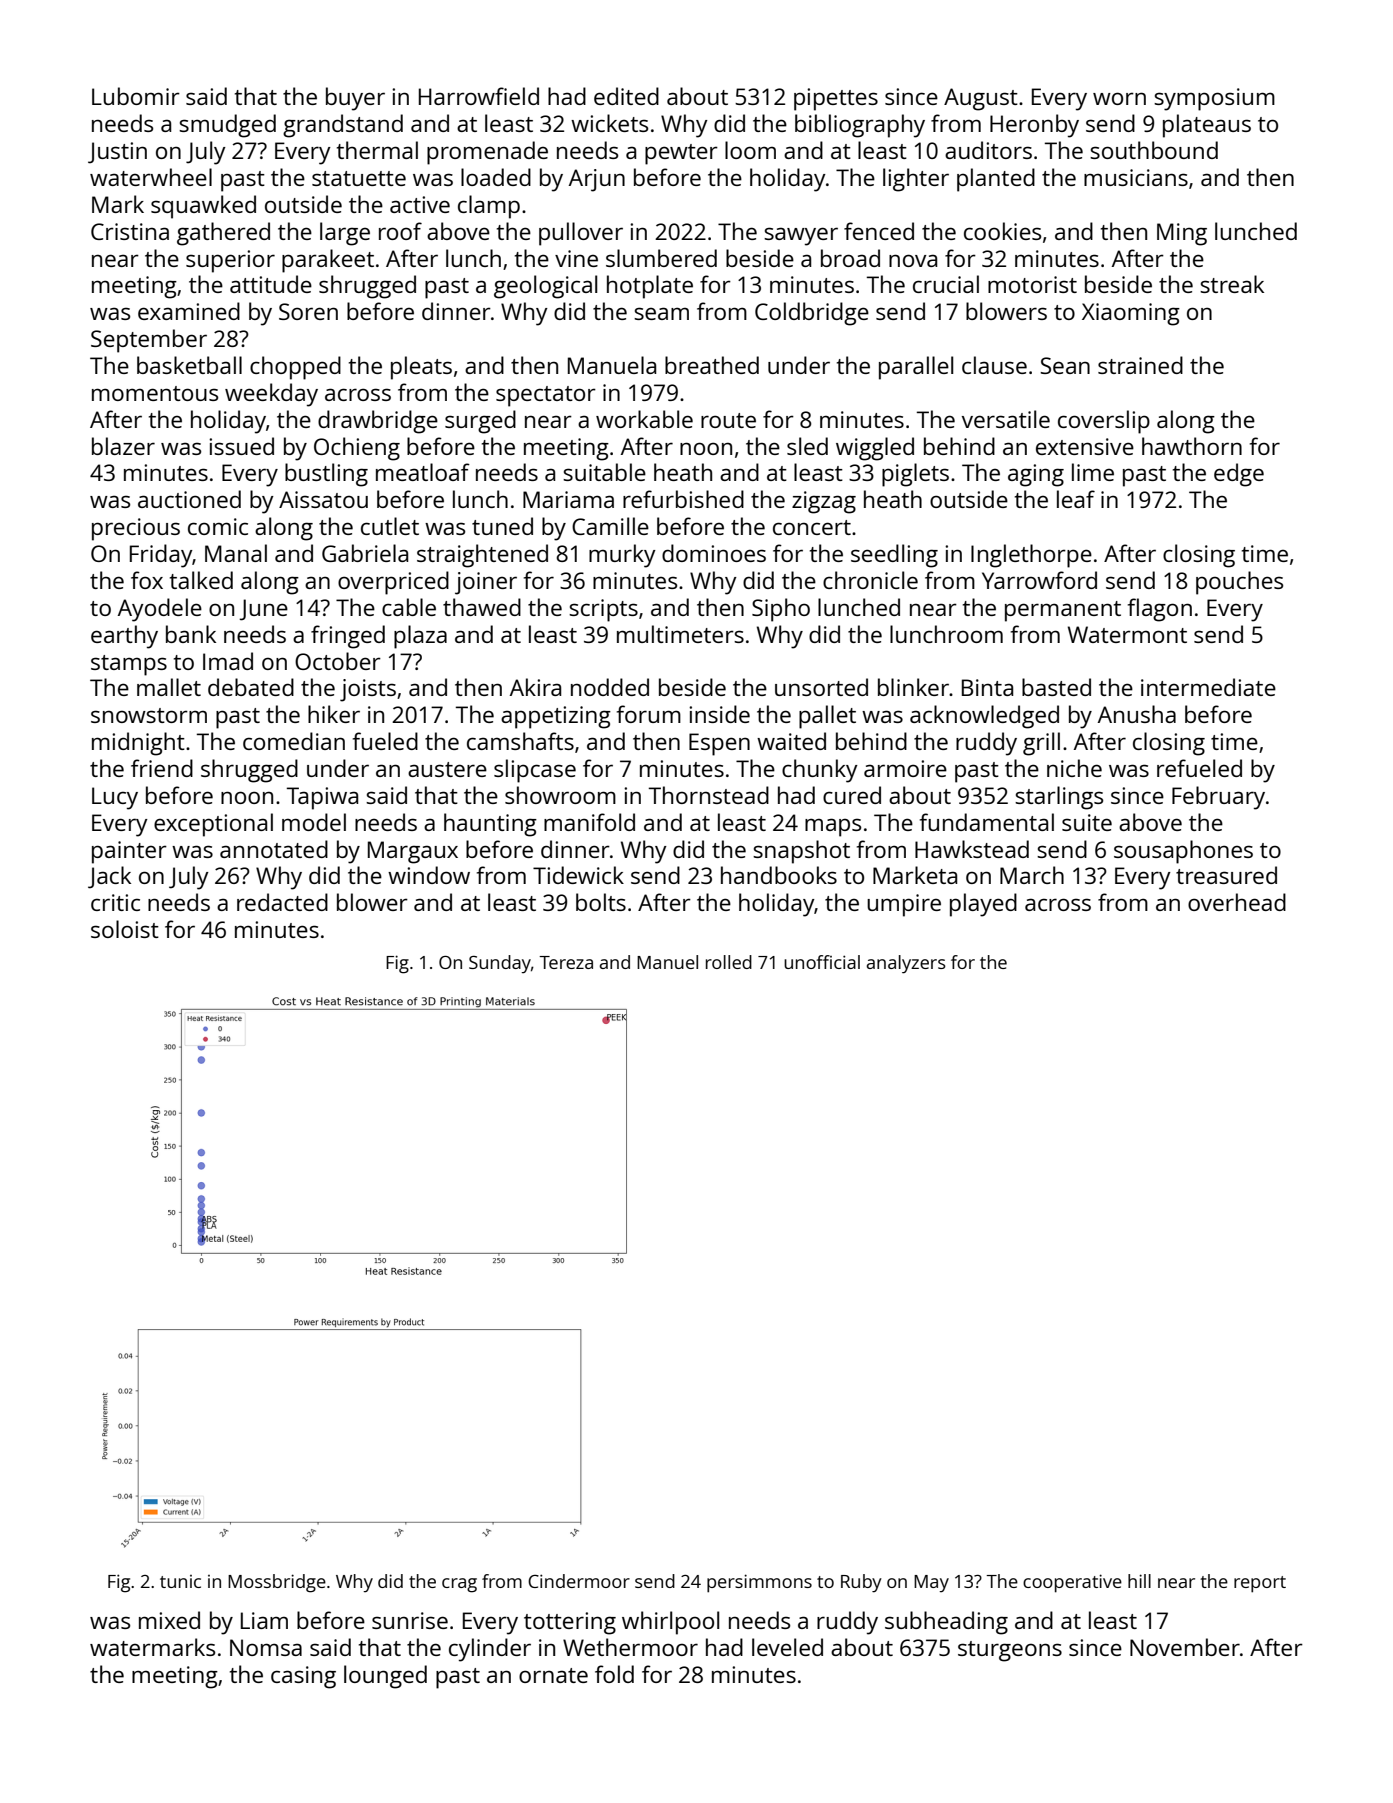 The height and width of the image is (1803, 1393). What do you see at coordinates (579, 1581) in the image?
I see `Cindermoor` at bounding box center [579, 1581].
